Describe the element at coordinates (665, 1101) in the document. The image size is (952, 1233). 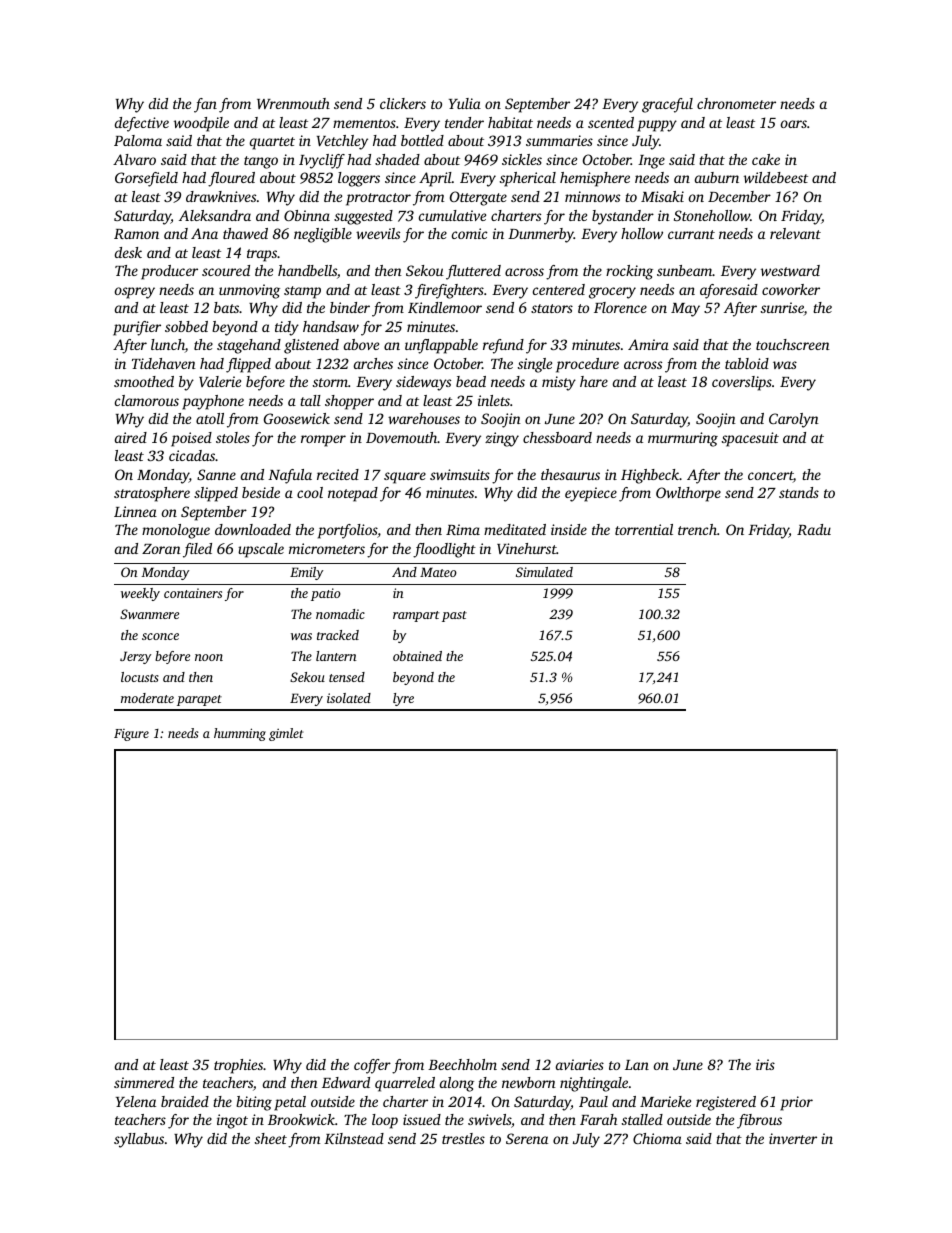
I see `Marieke` at that location.
